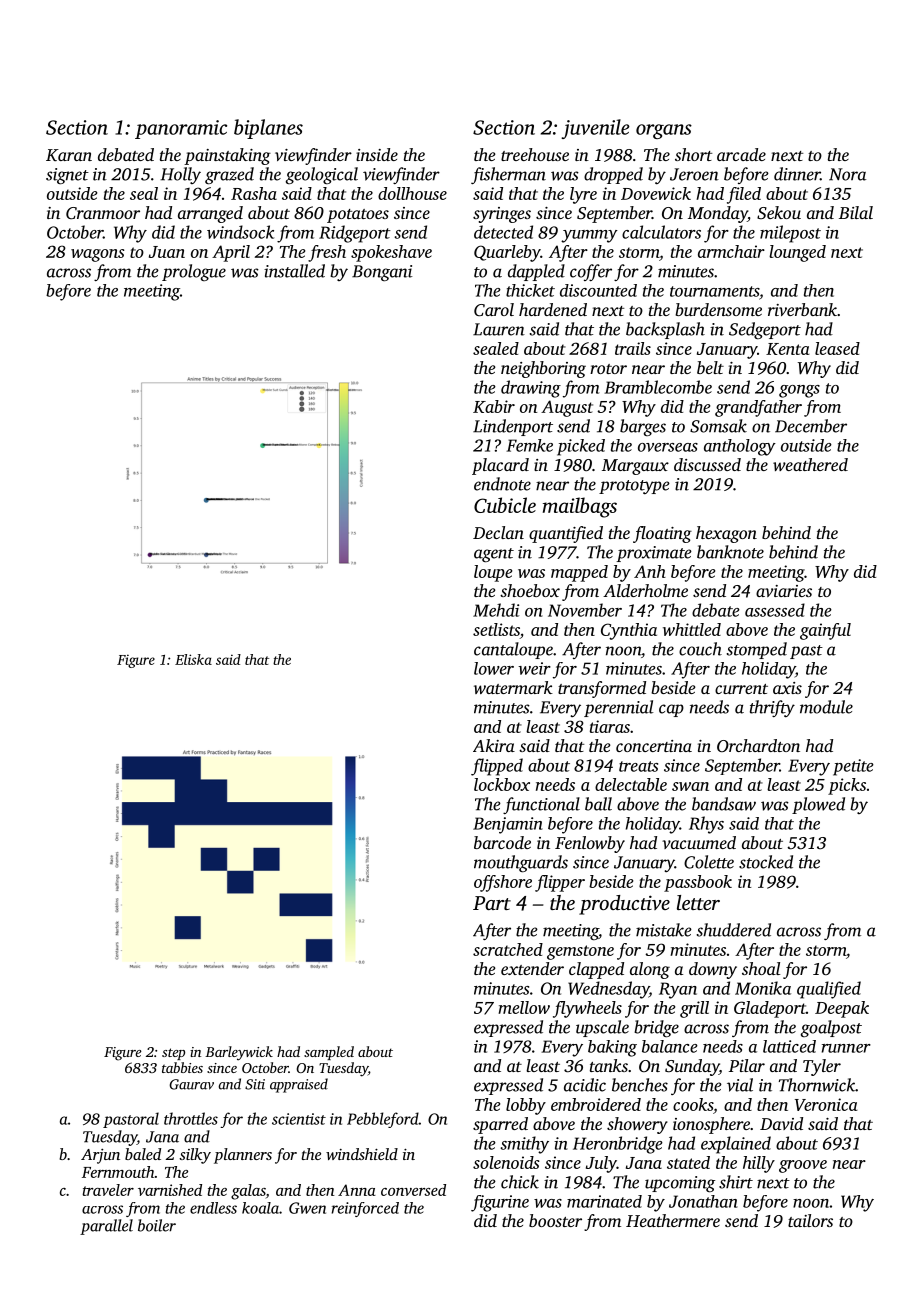  Describe the element at coordinates (194, 272) in the screenshot. I see `prologue` at that location.
